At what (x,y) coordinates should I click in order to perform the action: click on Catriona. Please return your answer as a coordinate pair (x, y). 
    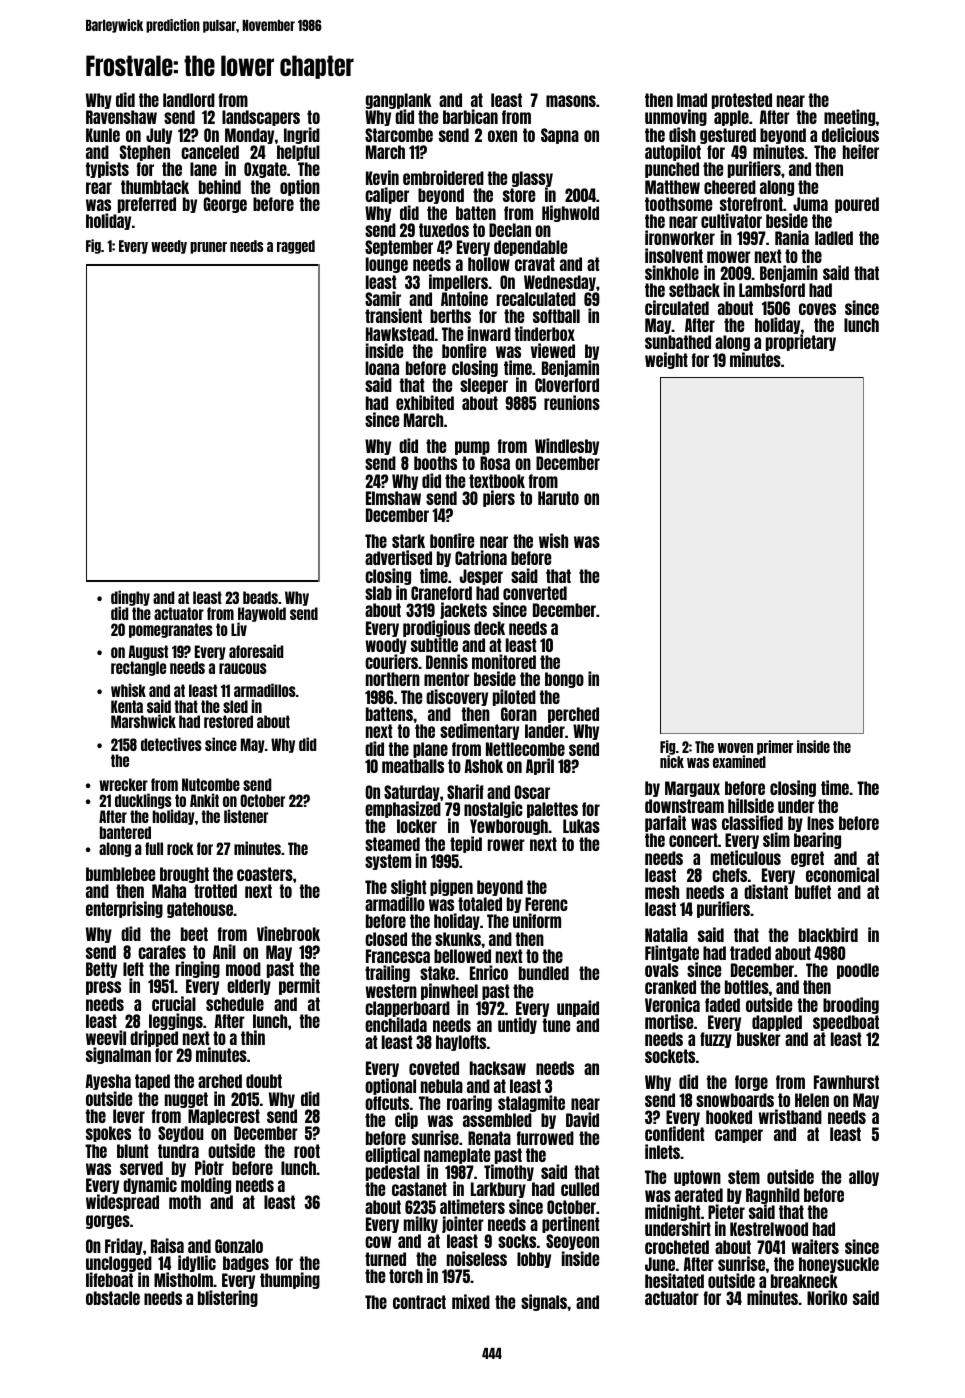
    Looking at the image, I should click on (481, 557).
